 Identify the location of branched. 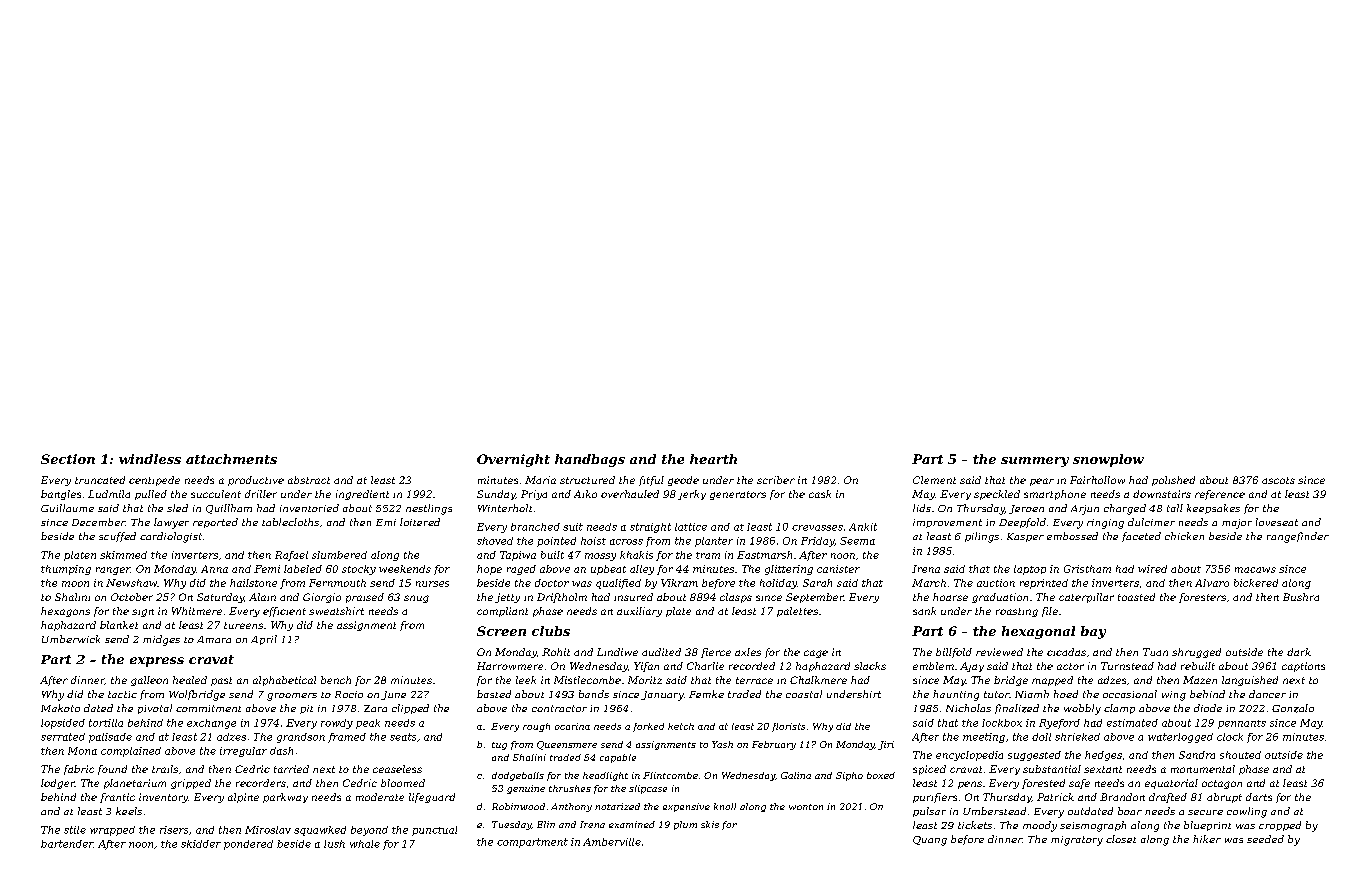
(535, 527).
